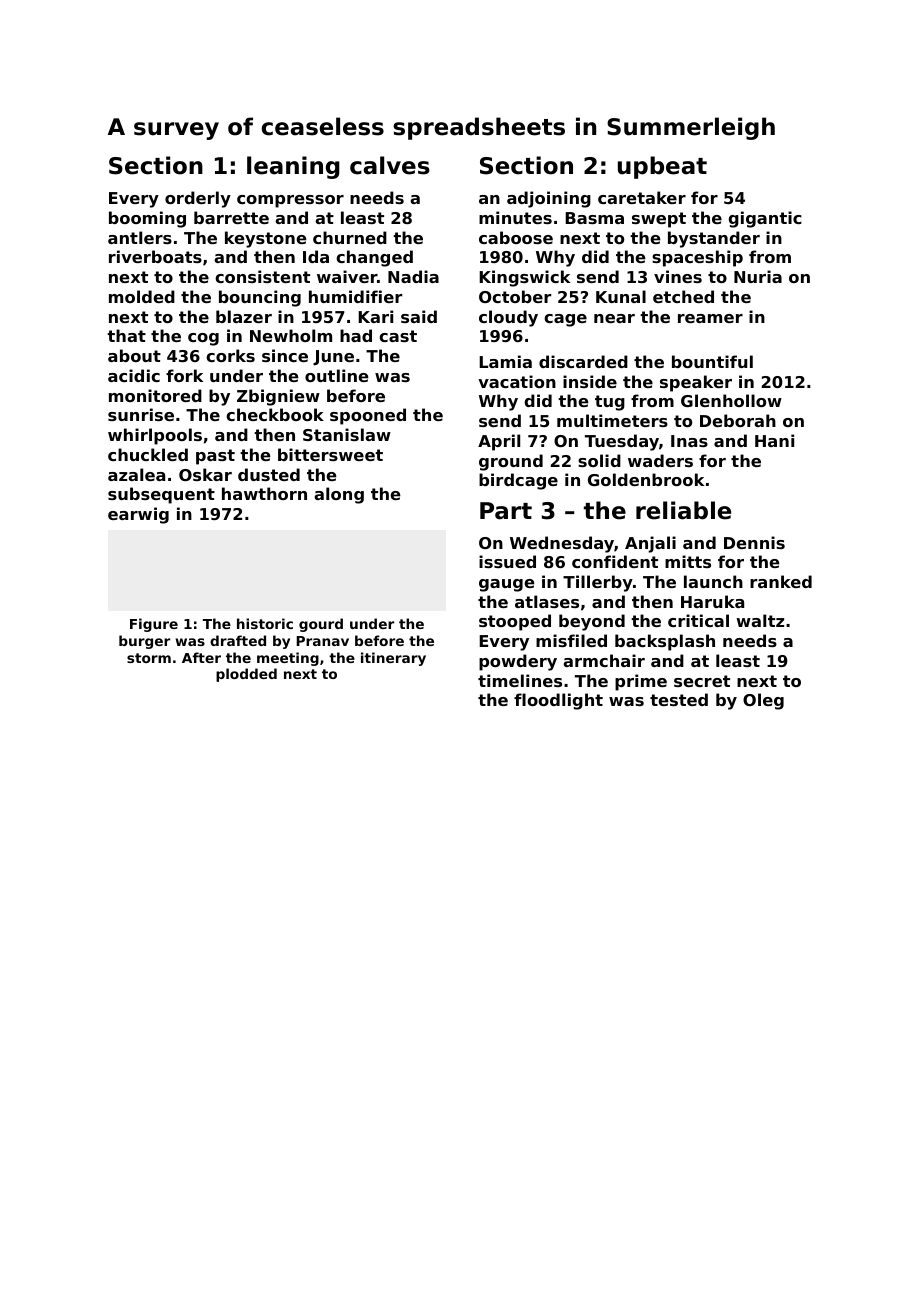  I want to click on Goldenbrook, so click(646, 479).
